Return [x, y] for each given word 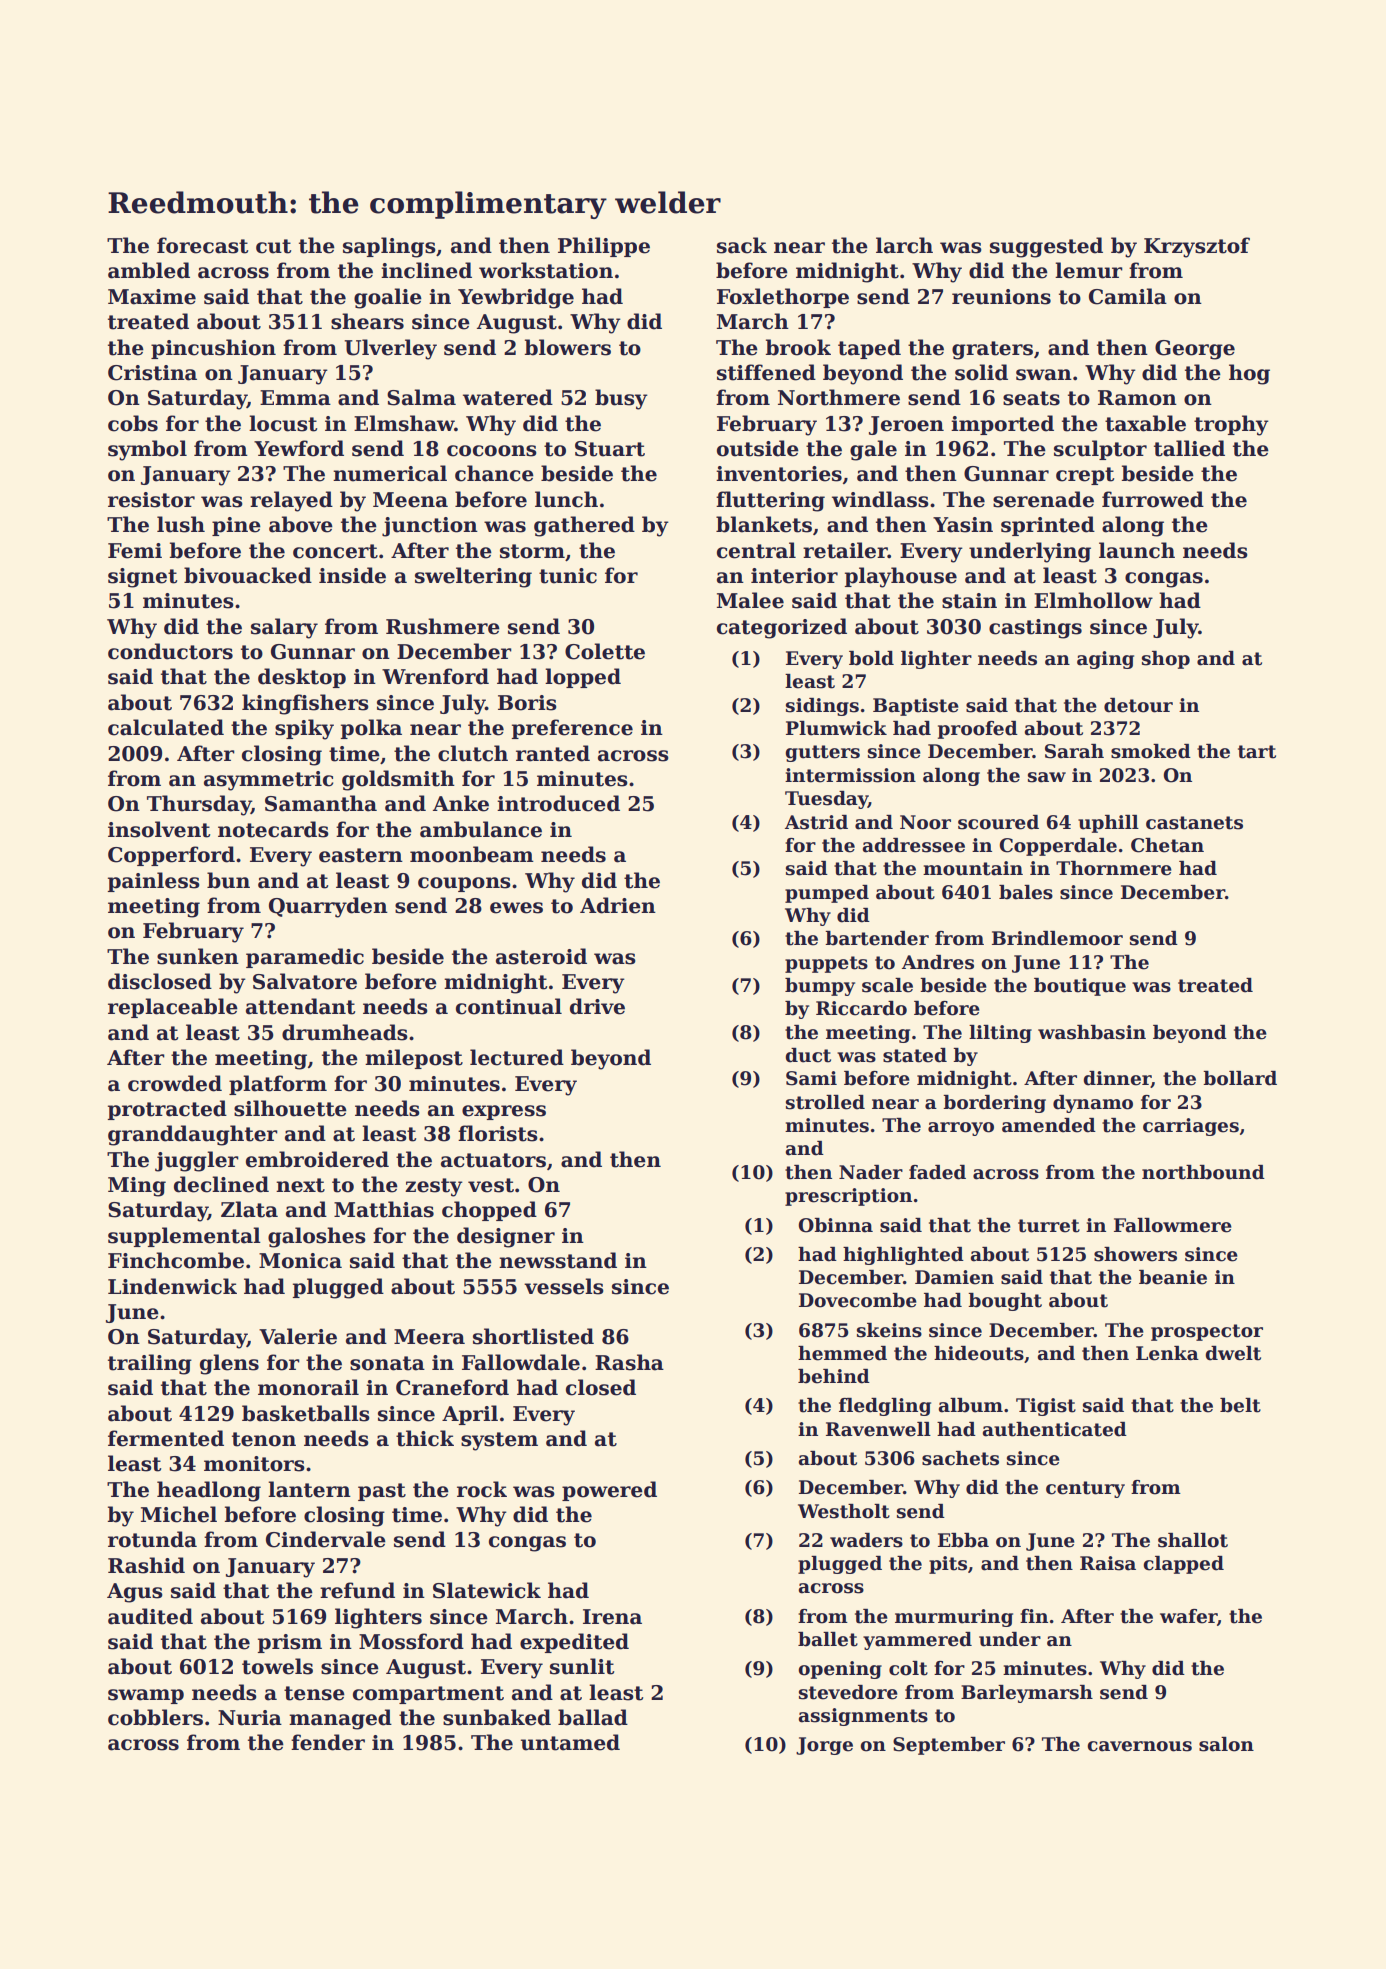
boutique [1080, 987]
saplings [389, 247]
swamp [146, 1696]
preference [572, 729]
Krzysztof [1197, 247]
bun [228, 880]
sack [742, 245]
